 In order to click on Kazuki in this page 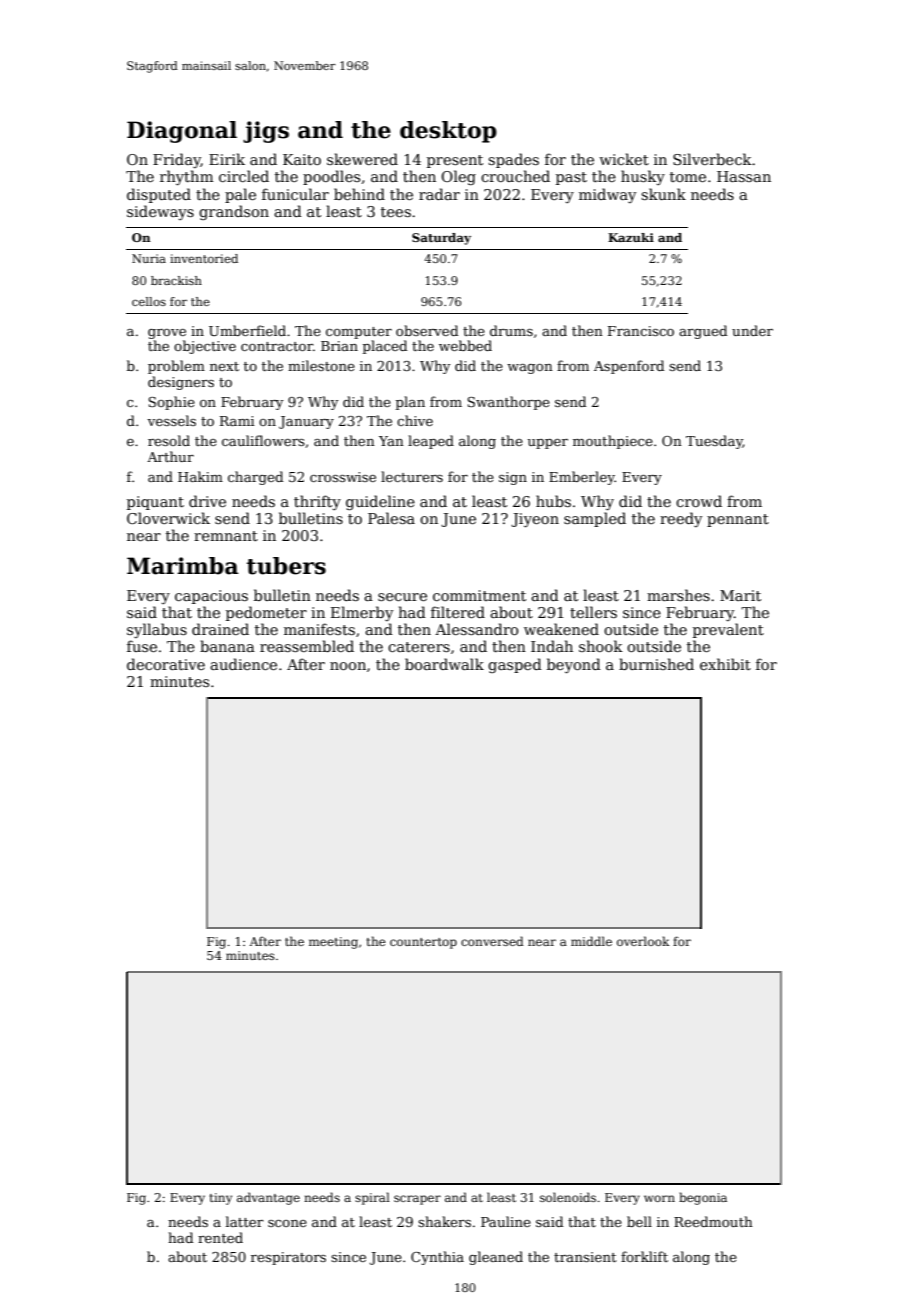, I will do `click(631, 237)`.
